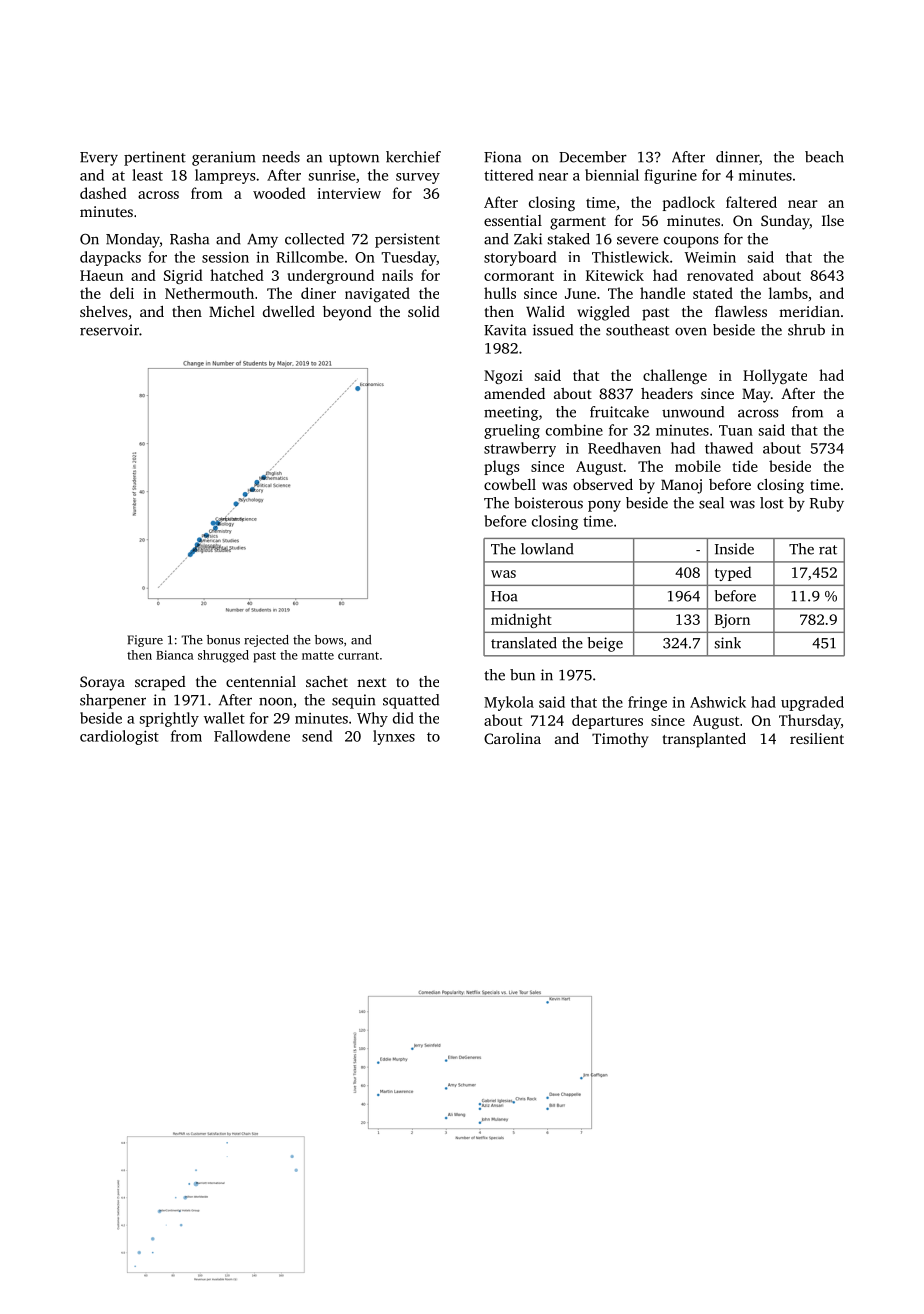 This document has width=924, height=1314. What do you see at coordinates (397, 275) in the document?
I see `nails` at bounding box center [397, 275].
